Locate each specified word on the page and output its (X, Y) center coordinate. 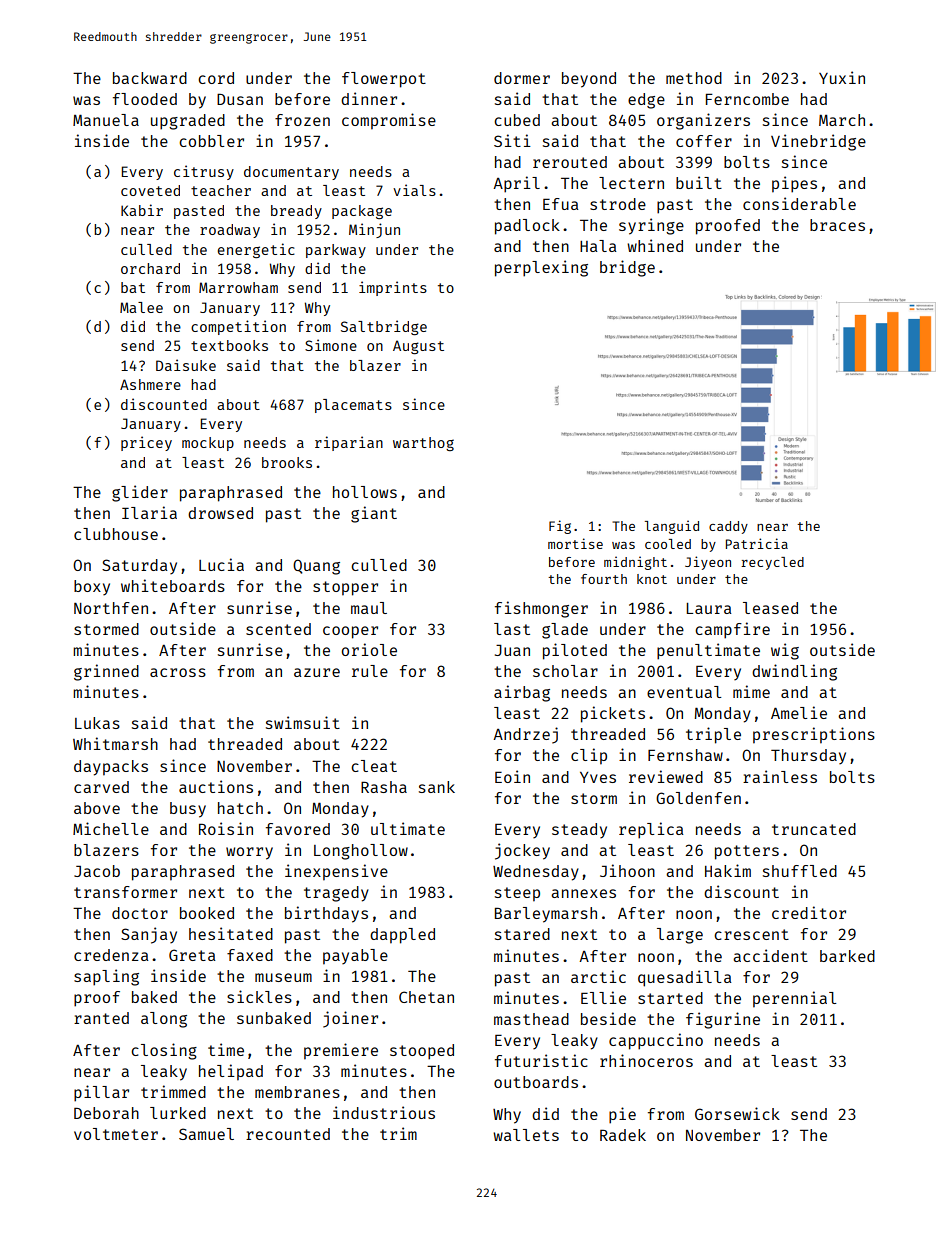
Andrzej (525, 735)
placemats (353, 406)
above (97, 808)
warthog (423, 444)
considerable (799, 203)
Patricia (757, 543)
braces (837, 225)
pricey (146, 443)
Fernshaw (685, 755)
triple (713, 735)
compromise (389, 121)
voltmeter (116, 1134)
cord (216, 78)
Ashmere (150, 384)
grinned (106, 672)
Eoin (512, 776)
